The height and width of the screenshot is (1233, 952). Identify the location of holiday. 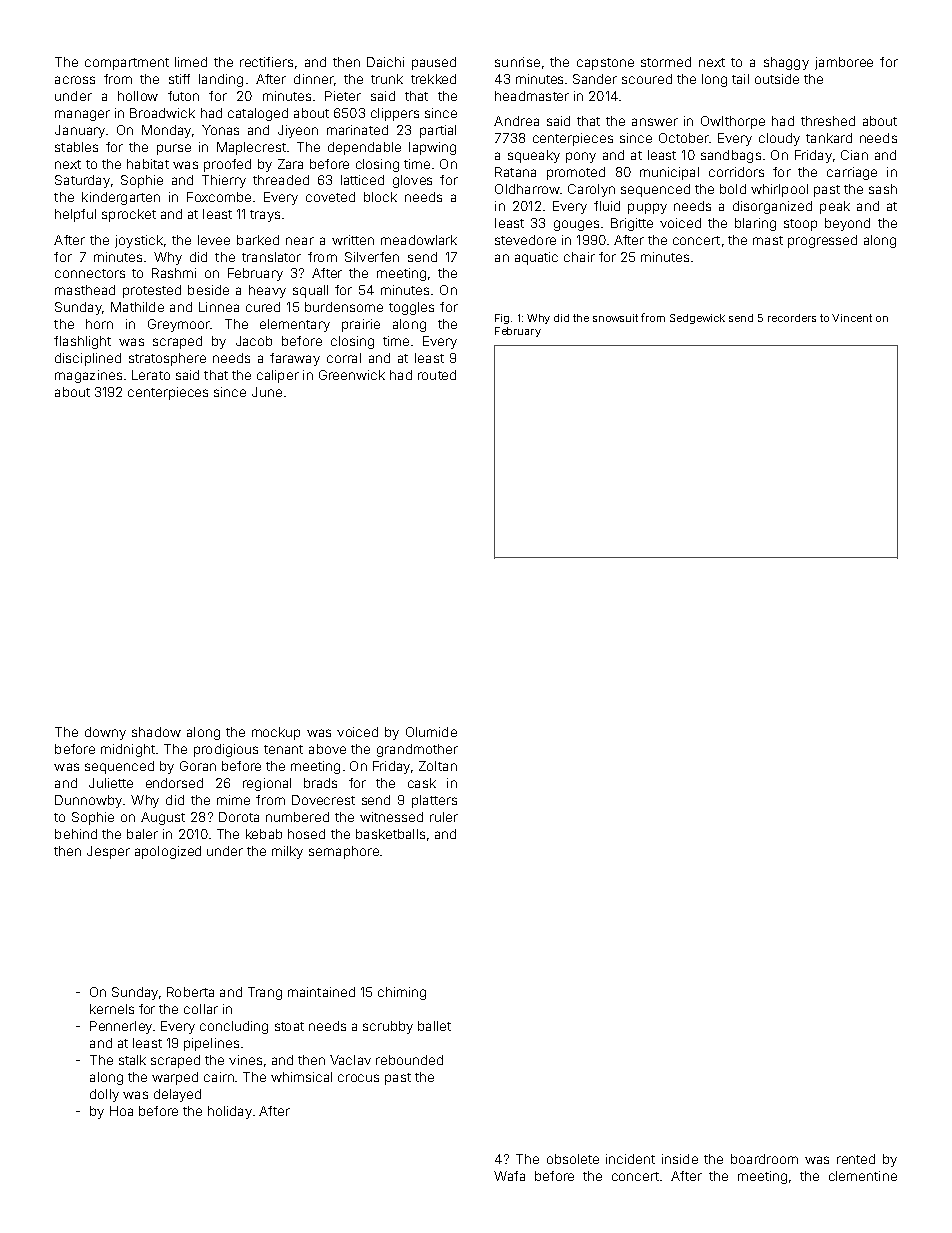
(230, 1112).
